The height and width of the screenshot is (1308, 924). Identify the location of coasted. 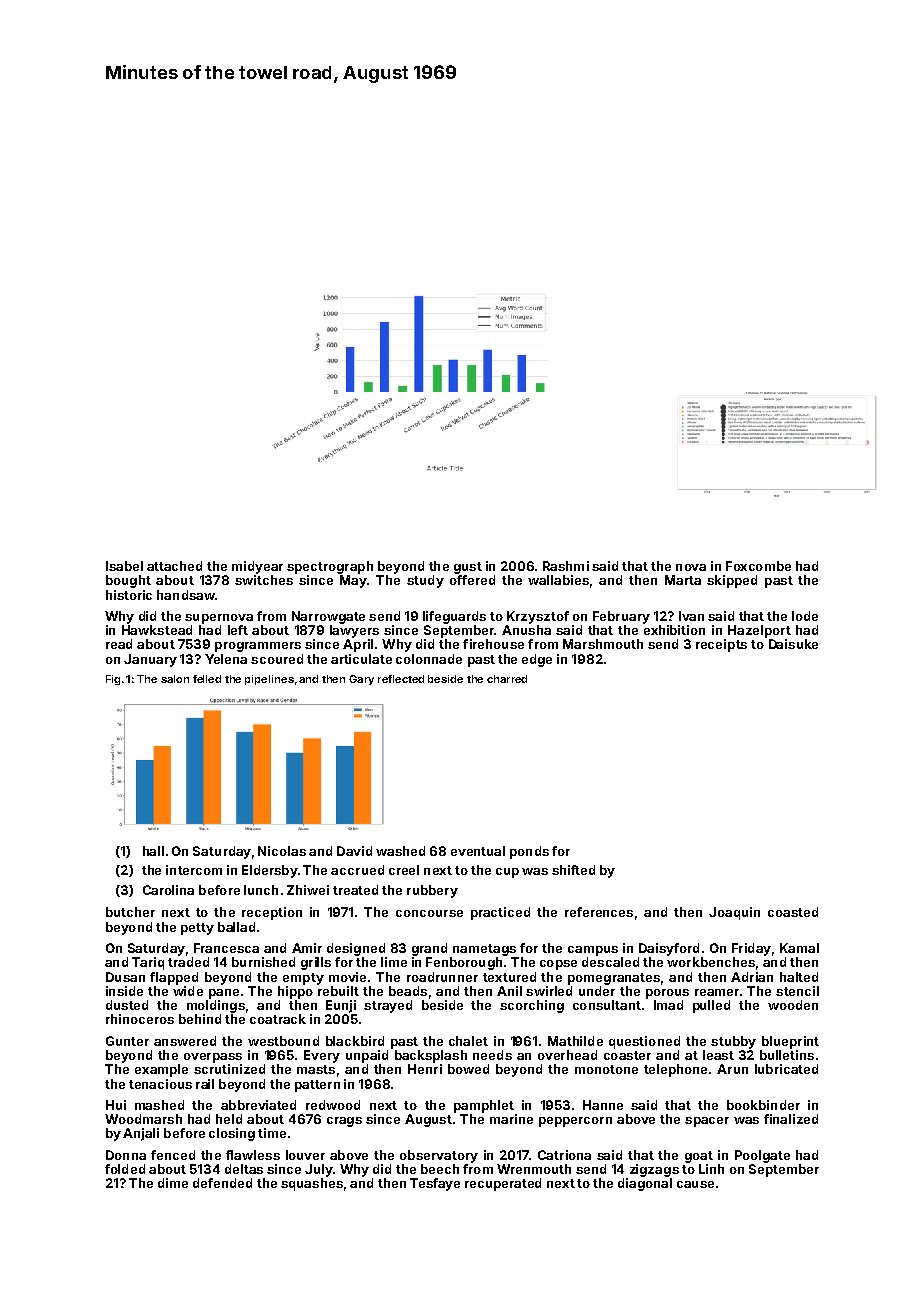
(793, 912).
